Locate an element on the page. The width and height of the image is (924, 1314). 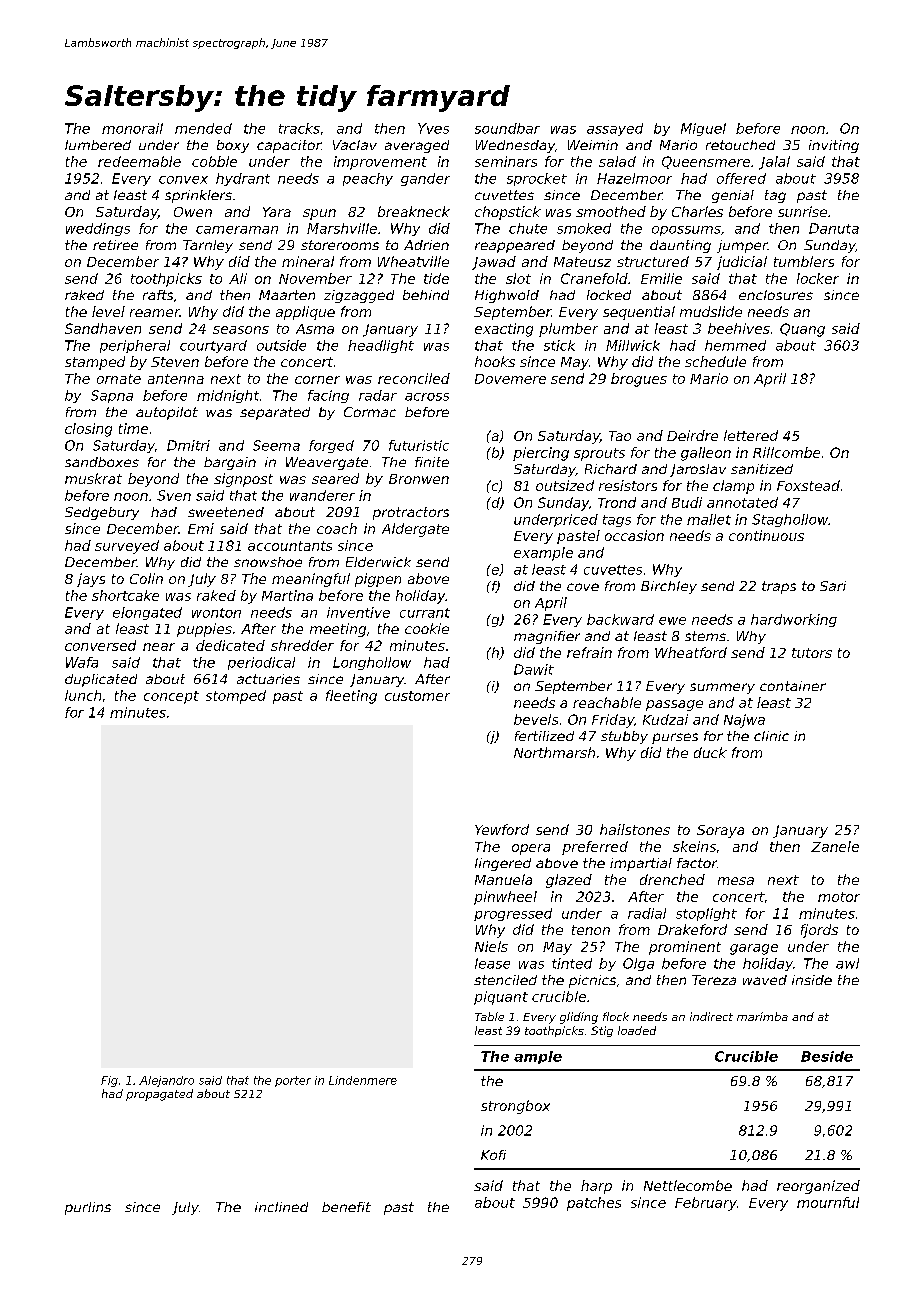
patches is located at coordinates (594, 1204).
